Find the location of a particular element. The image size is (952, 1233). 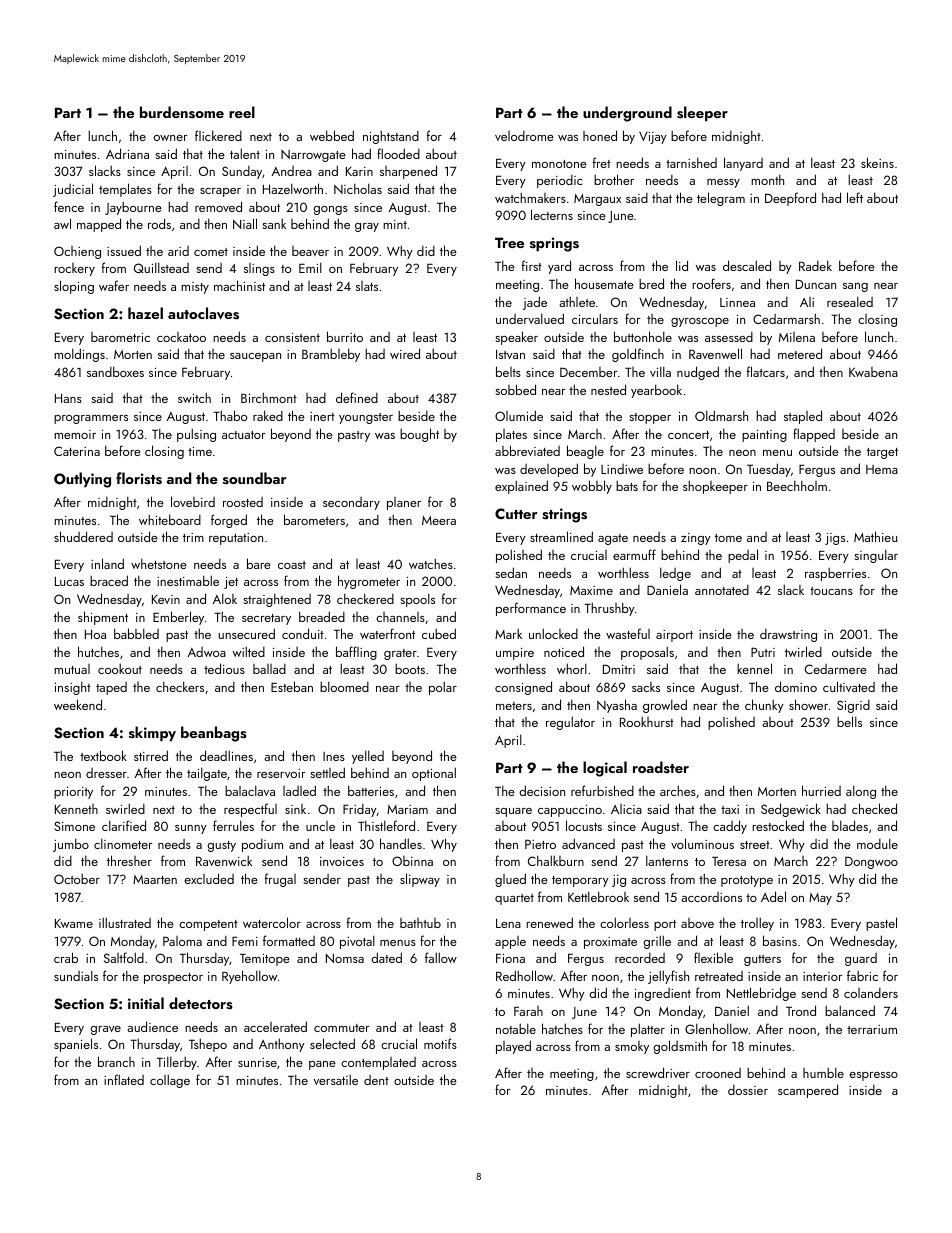

first is located at coordinates (532, 265).
